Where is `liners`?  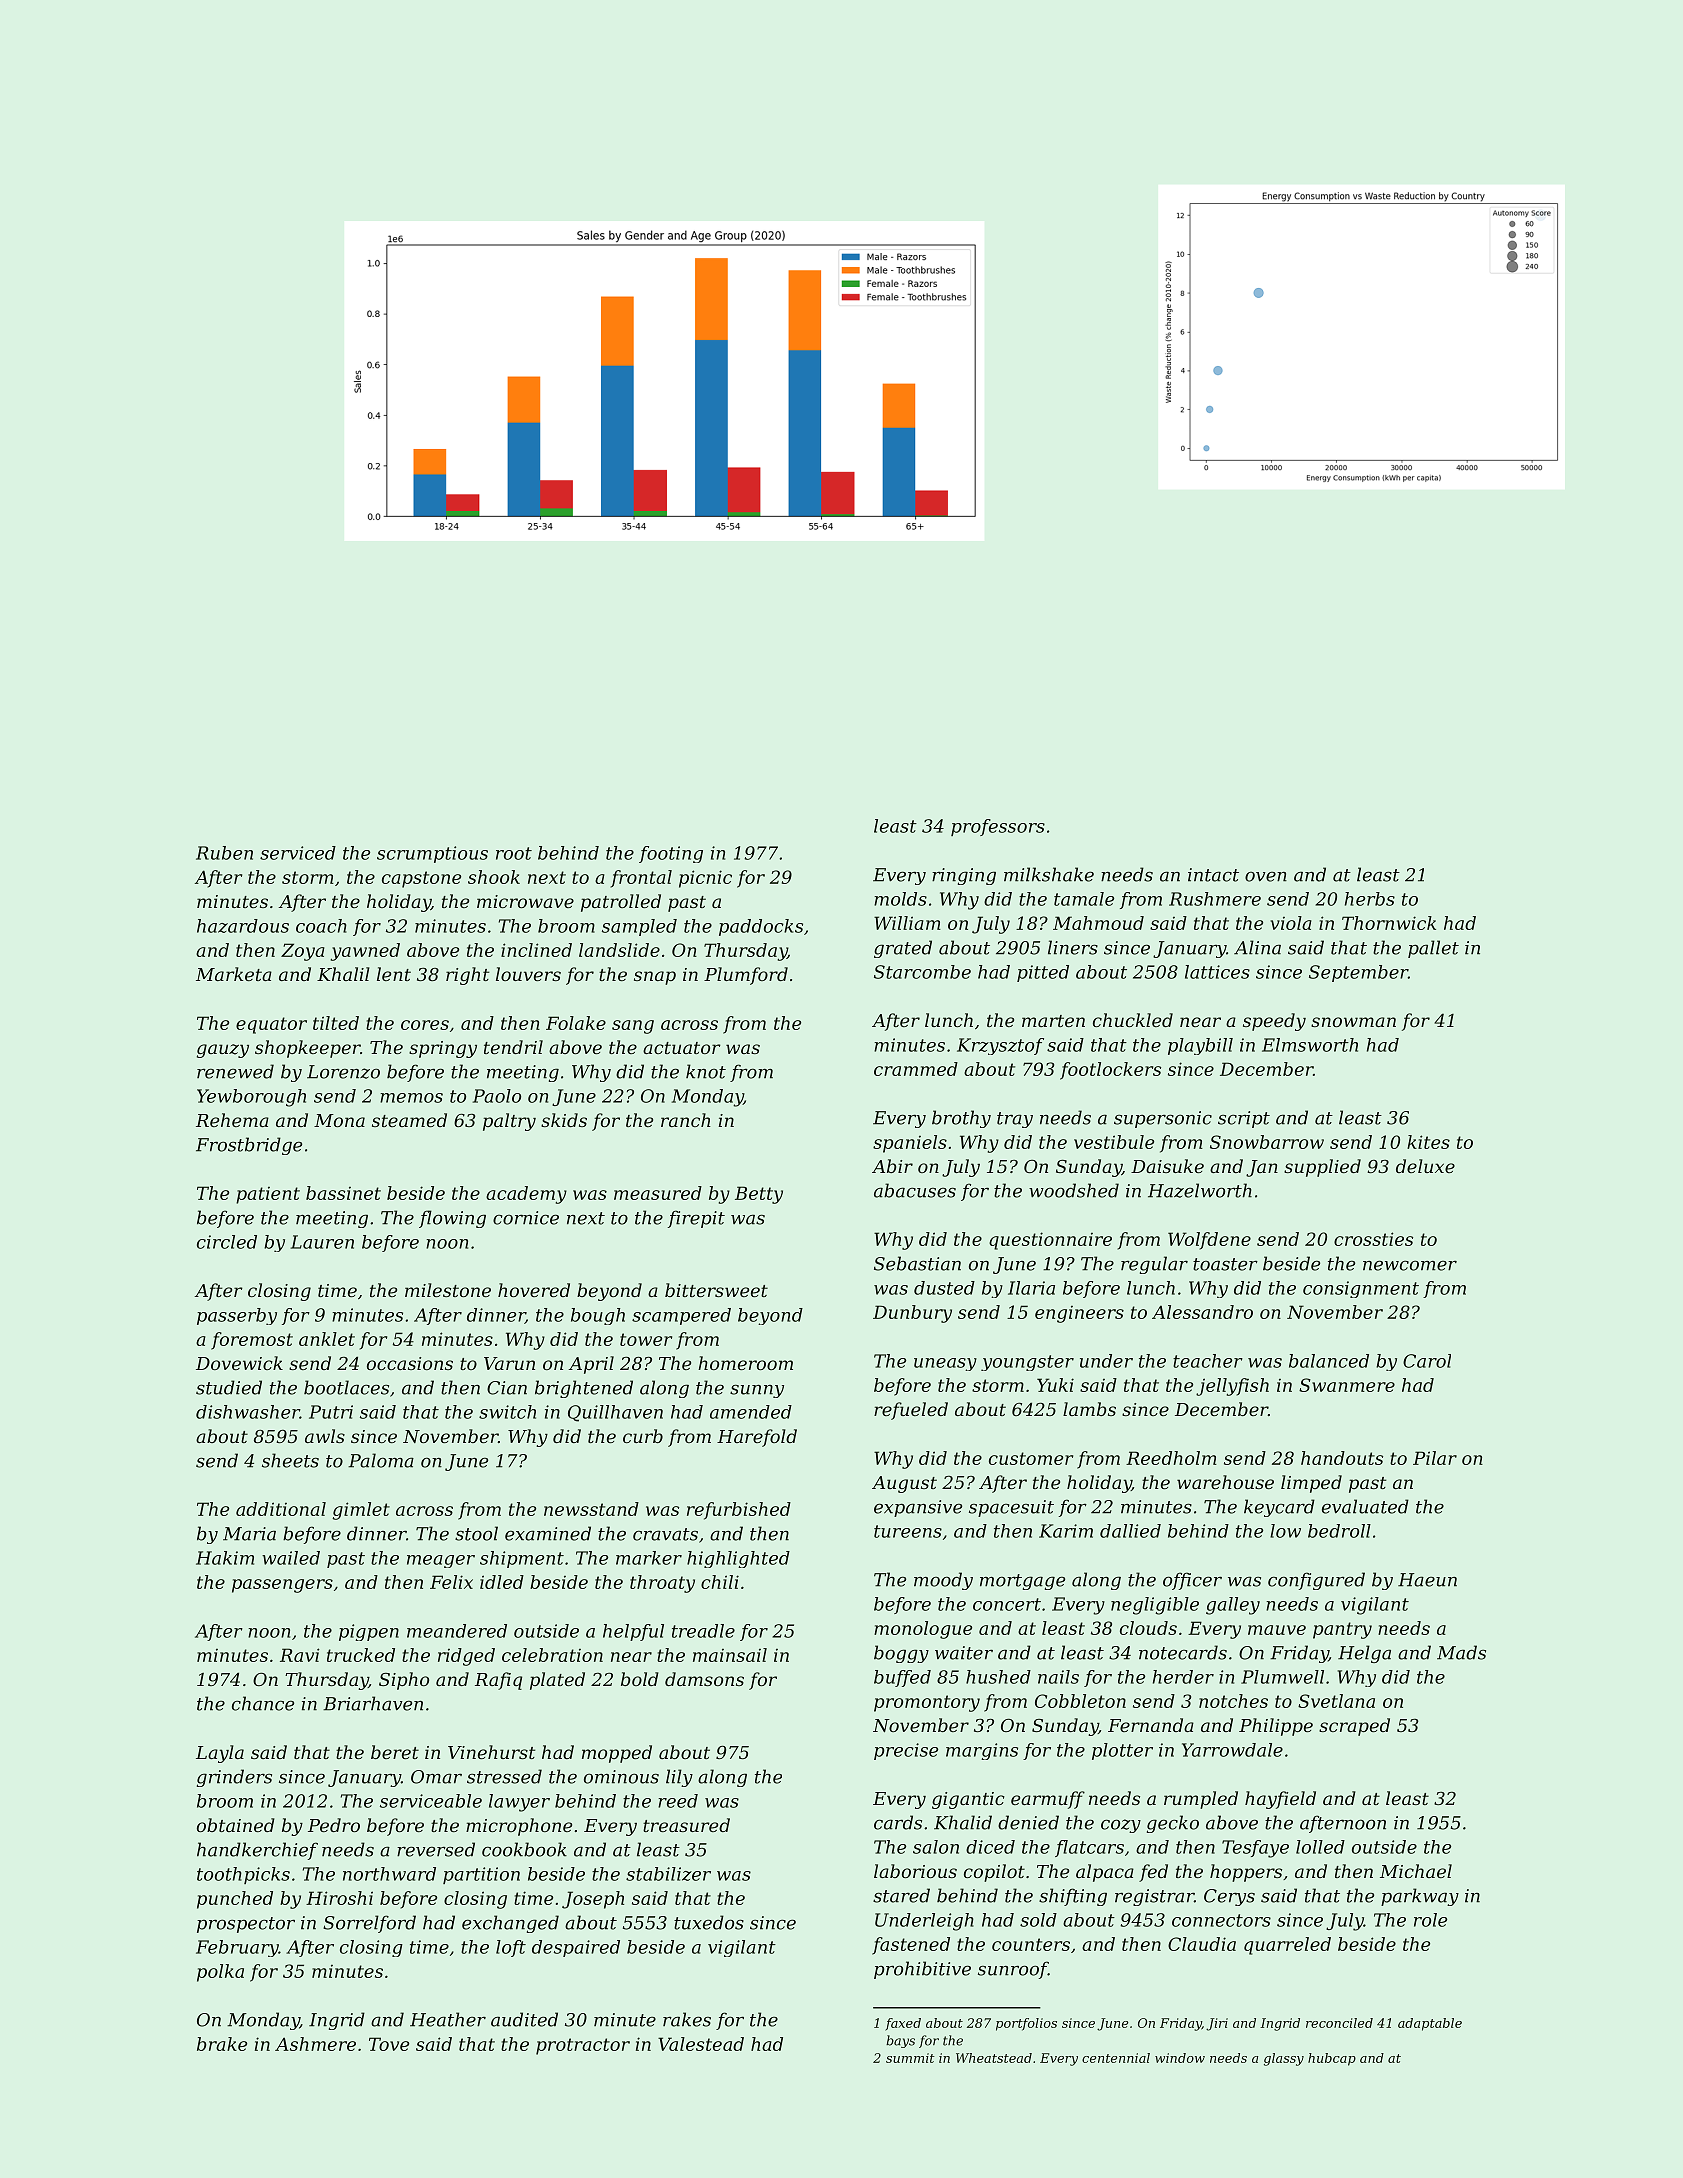
liners is located at coordinates (1073, 947).
